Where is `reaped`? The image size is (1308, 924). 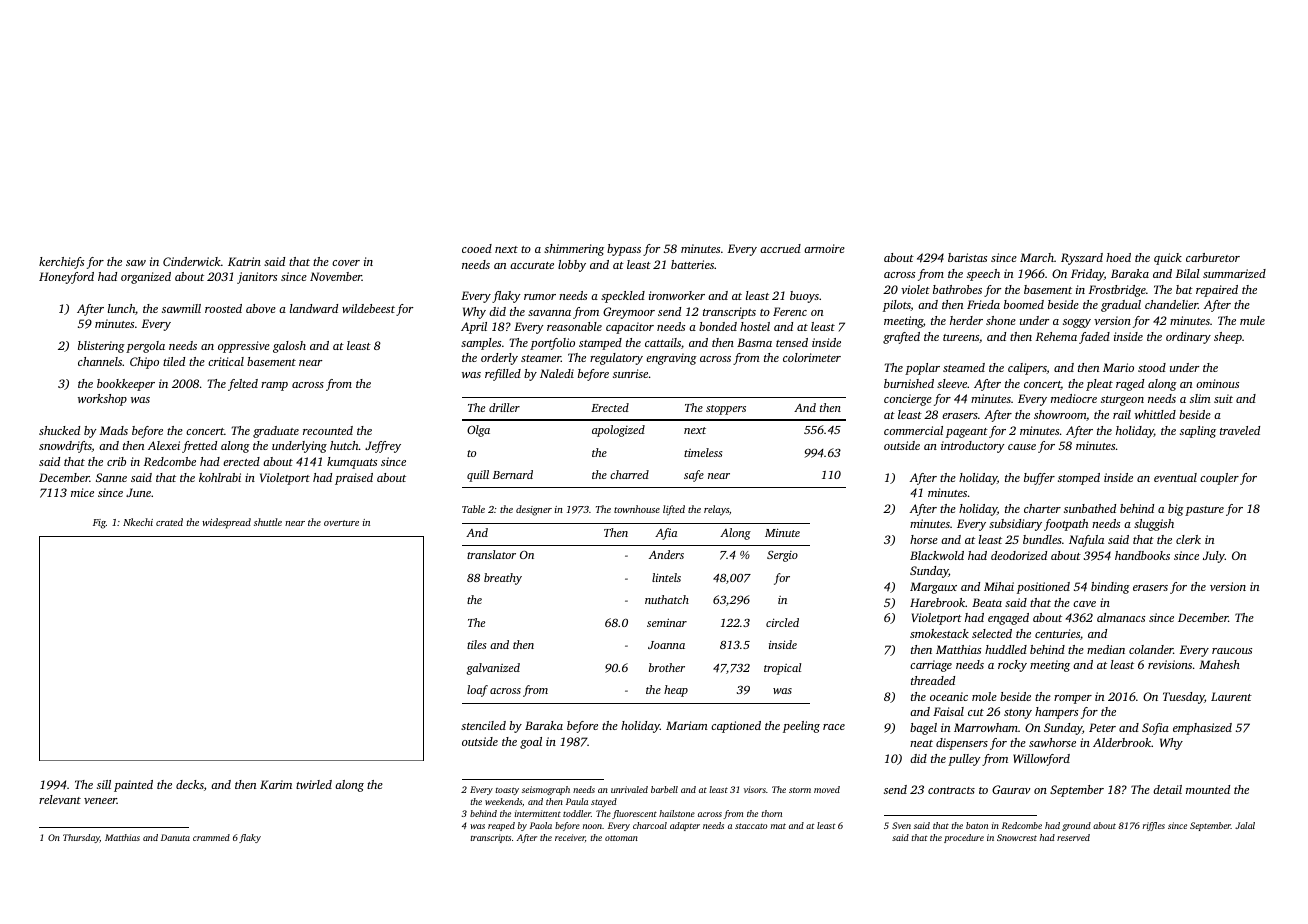
reaped is located at coordinates (501, 826).
